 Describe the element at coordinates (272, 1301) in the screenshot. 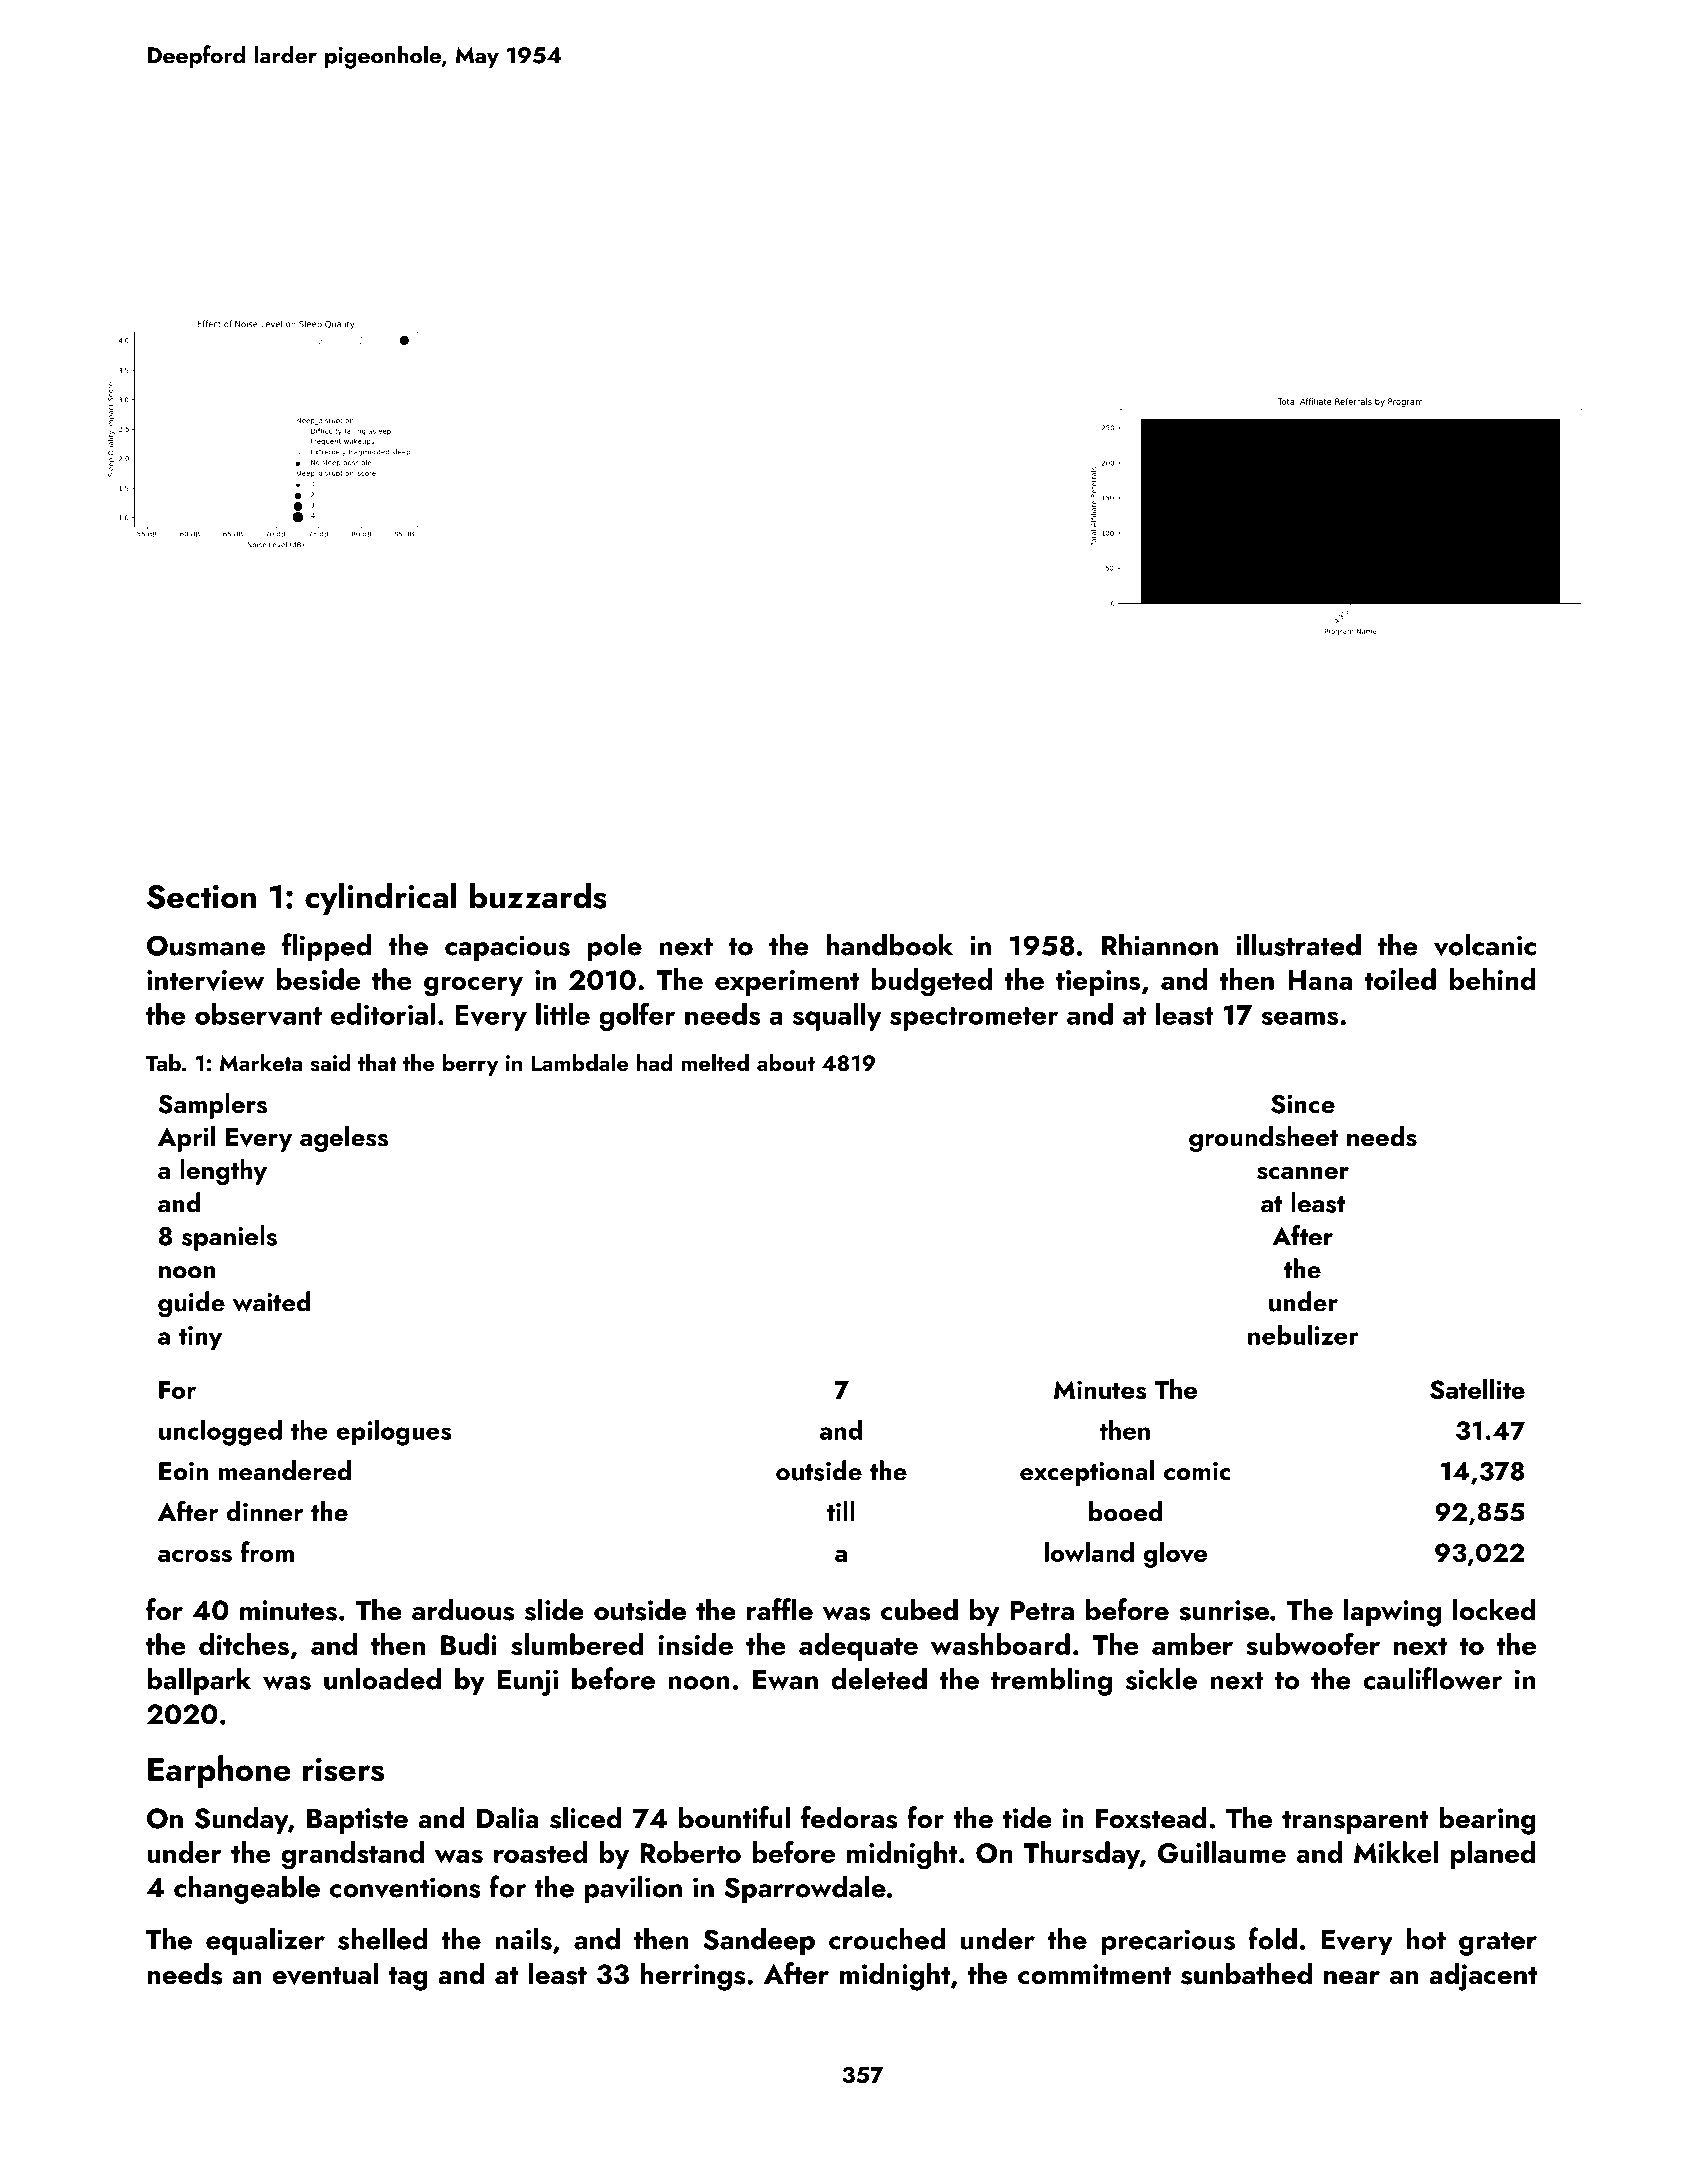

I see `waited` at that location.
